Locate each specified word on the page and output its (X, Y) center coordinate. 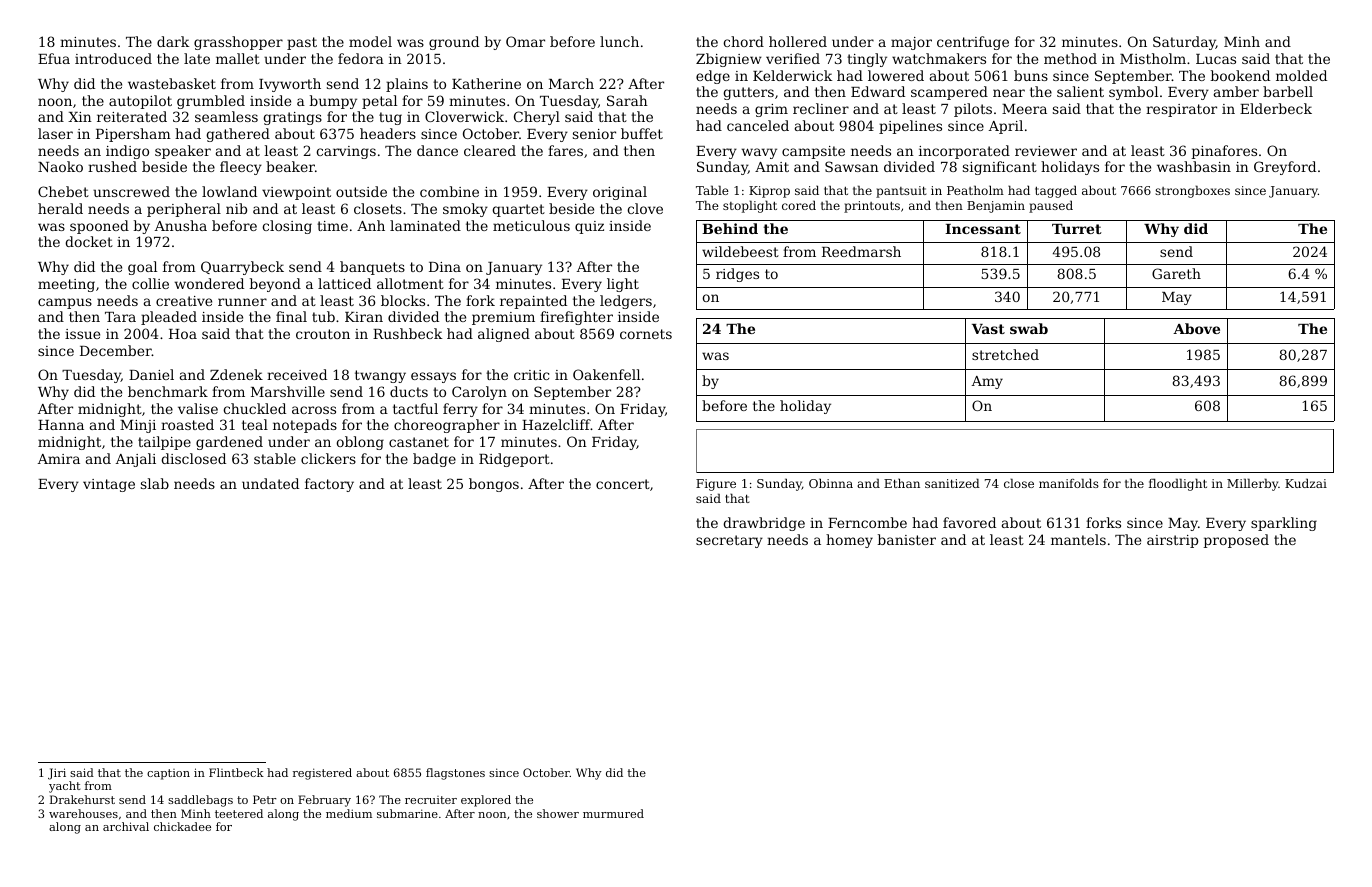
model (370, 41)
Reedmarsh (861, 251)
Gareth (1176, 273)
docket (89, 241)
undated (270, 483)
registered (322, 774)
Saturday (1184, 43)
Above (1196, 328)
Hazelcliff (556, 424)
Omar (525, 41)
